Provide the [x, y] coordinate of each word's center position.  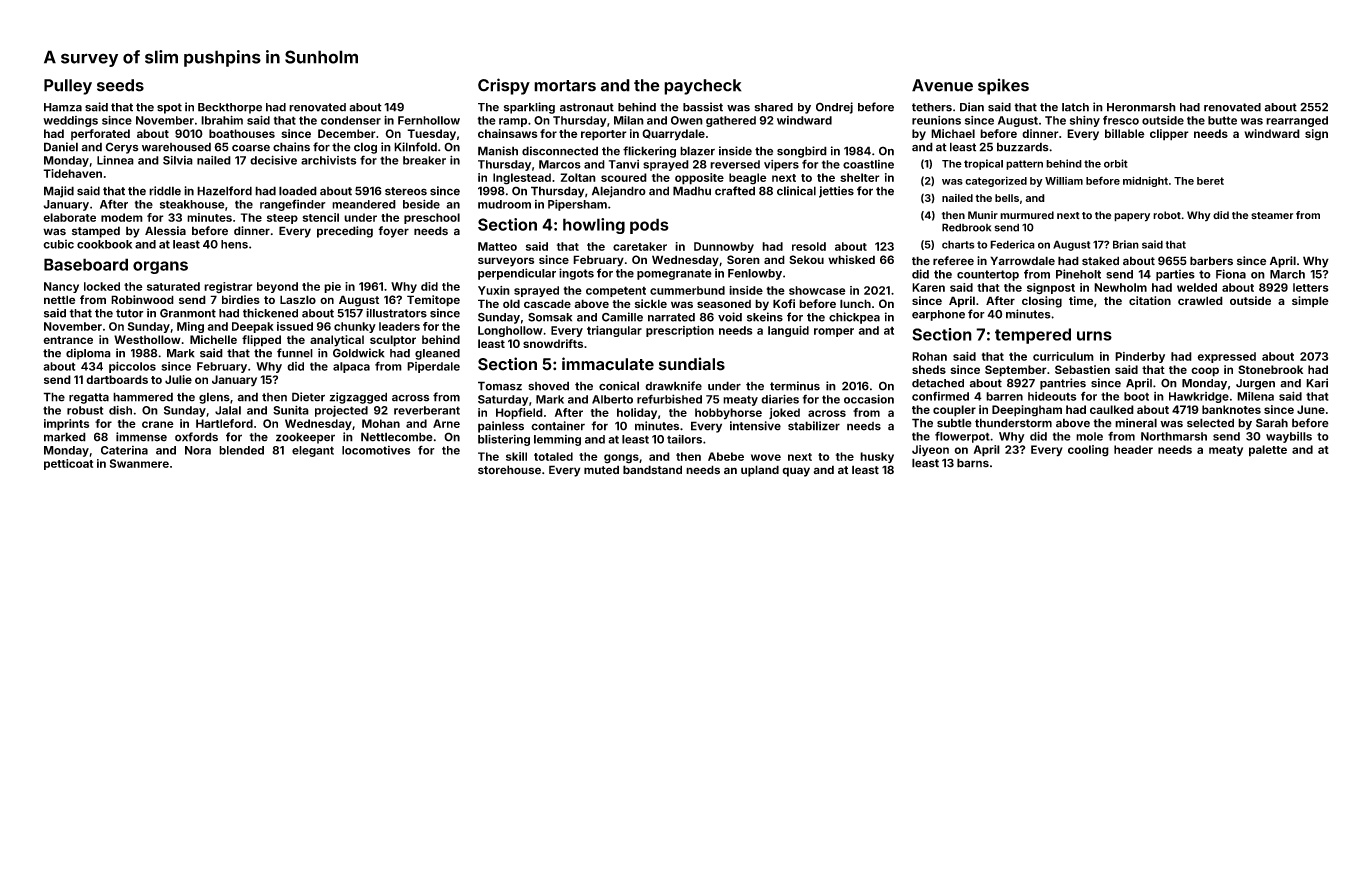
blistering [504, 440]
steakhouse [192, 204]
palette [1268, 451]
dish [120, 410]
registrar [228, 287]
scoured [624, 177]
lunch [855, 303]
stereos [406, 191]
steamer [1272, 216]
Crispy [504, 86]
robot [1167, 215]
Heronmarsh [1141, 107]
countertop [988, 275]
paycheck [702, 87]
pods [649, 226]
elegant [313, 451]
